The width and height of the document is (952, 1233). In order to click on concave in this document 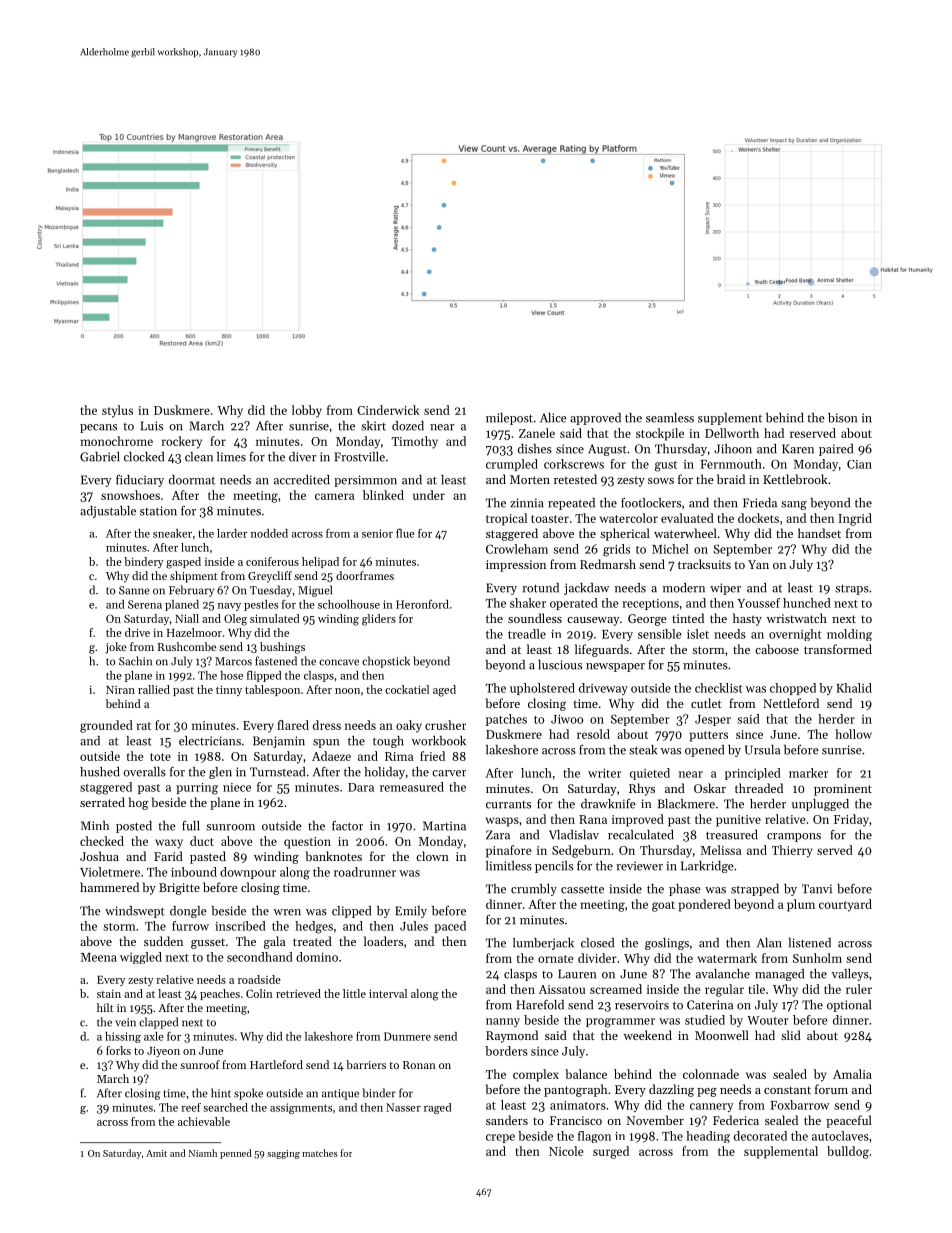, I will do `click(339, 662)`.
